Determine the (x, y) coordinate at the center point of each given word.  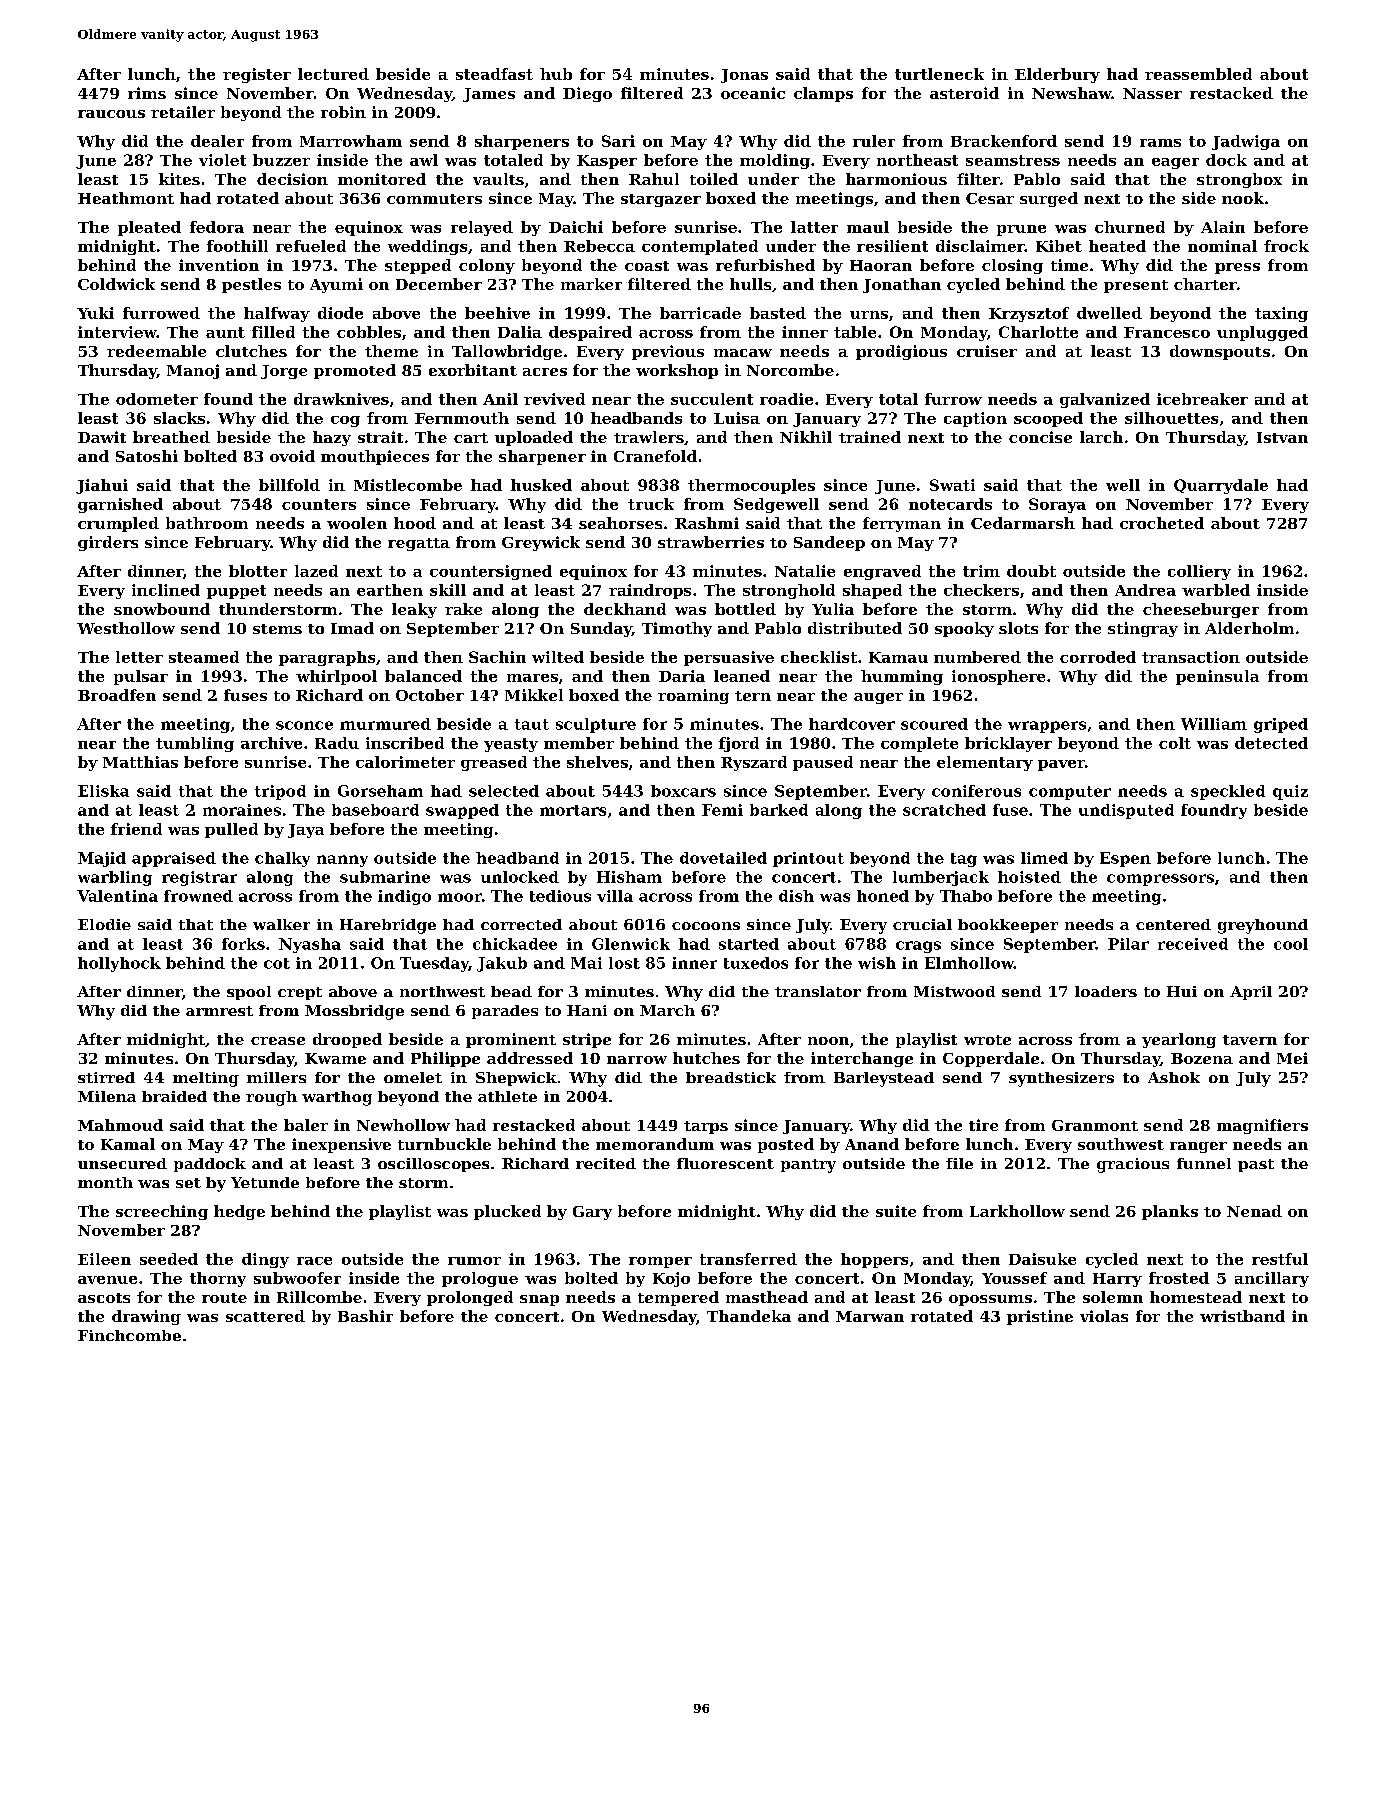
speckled (1228, 792)
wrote (987, 1040)
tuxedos (756, 963)
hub (556, 74)
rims (147, 93)
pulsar (141, 677)
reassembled (1198, 74)
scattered (265, 1316)
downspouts (1220, 352)
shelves (597, 762)
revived (554, 399)
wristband (1242, 1316)
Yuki (95, 313)
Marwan (870, 1316)
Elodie (104, 924)
